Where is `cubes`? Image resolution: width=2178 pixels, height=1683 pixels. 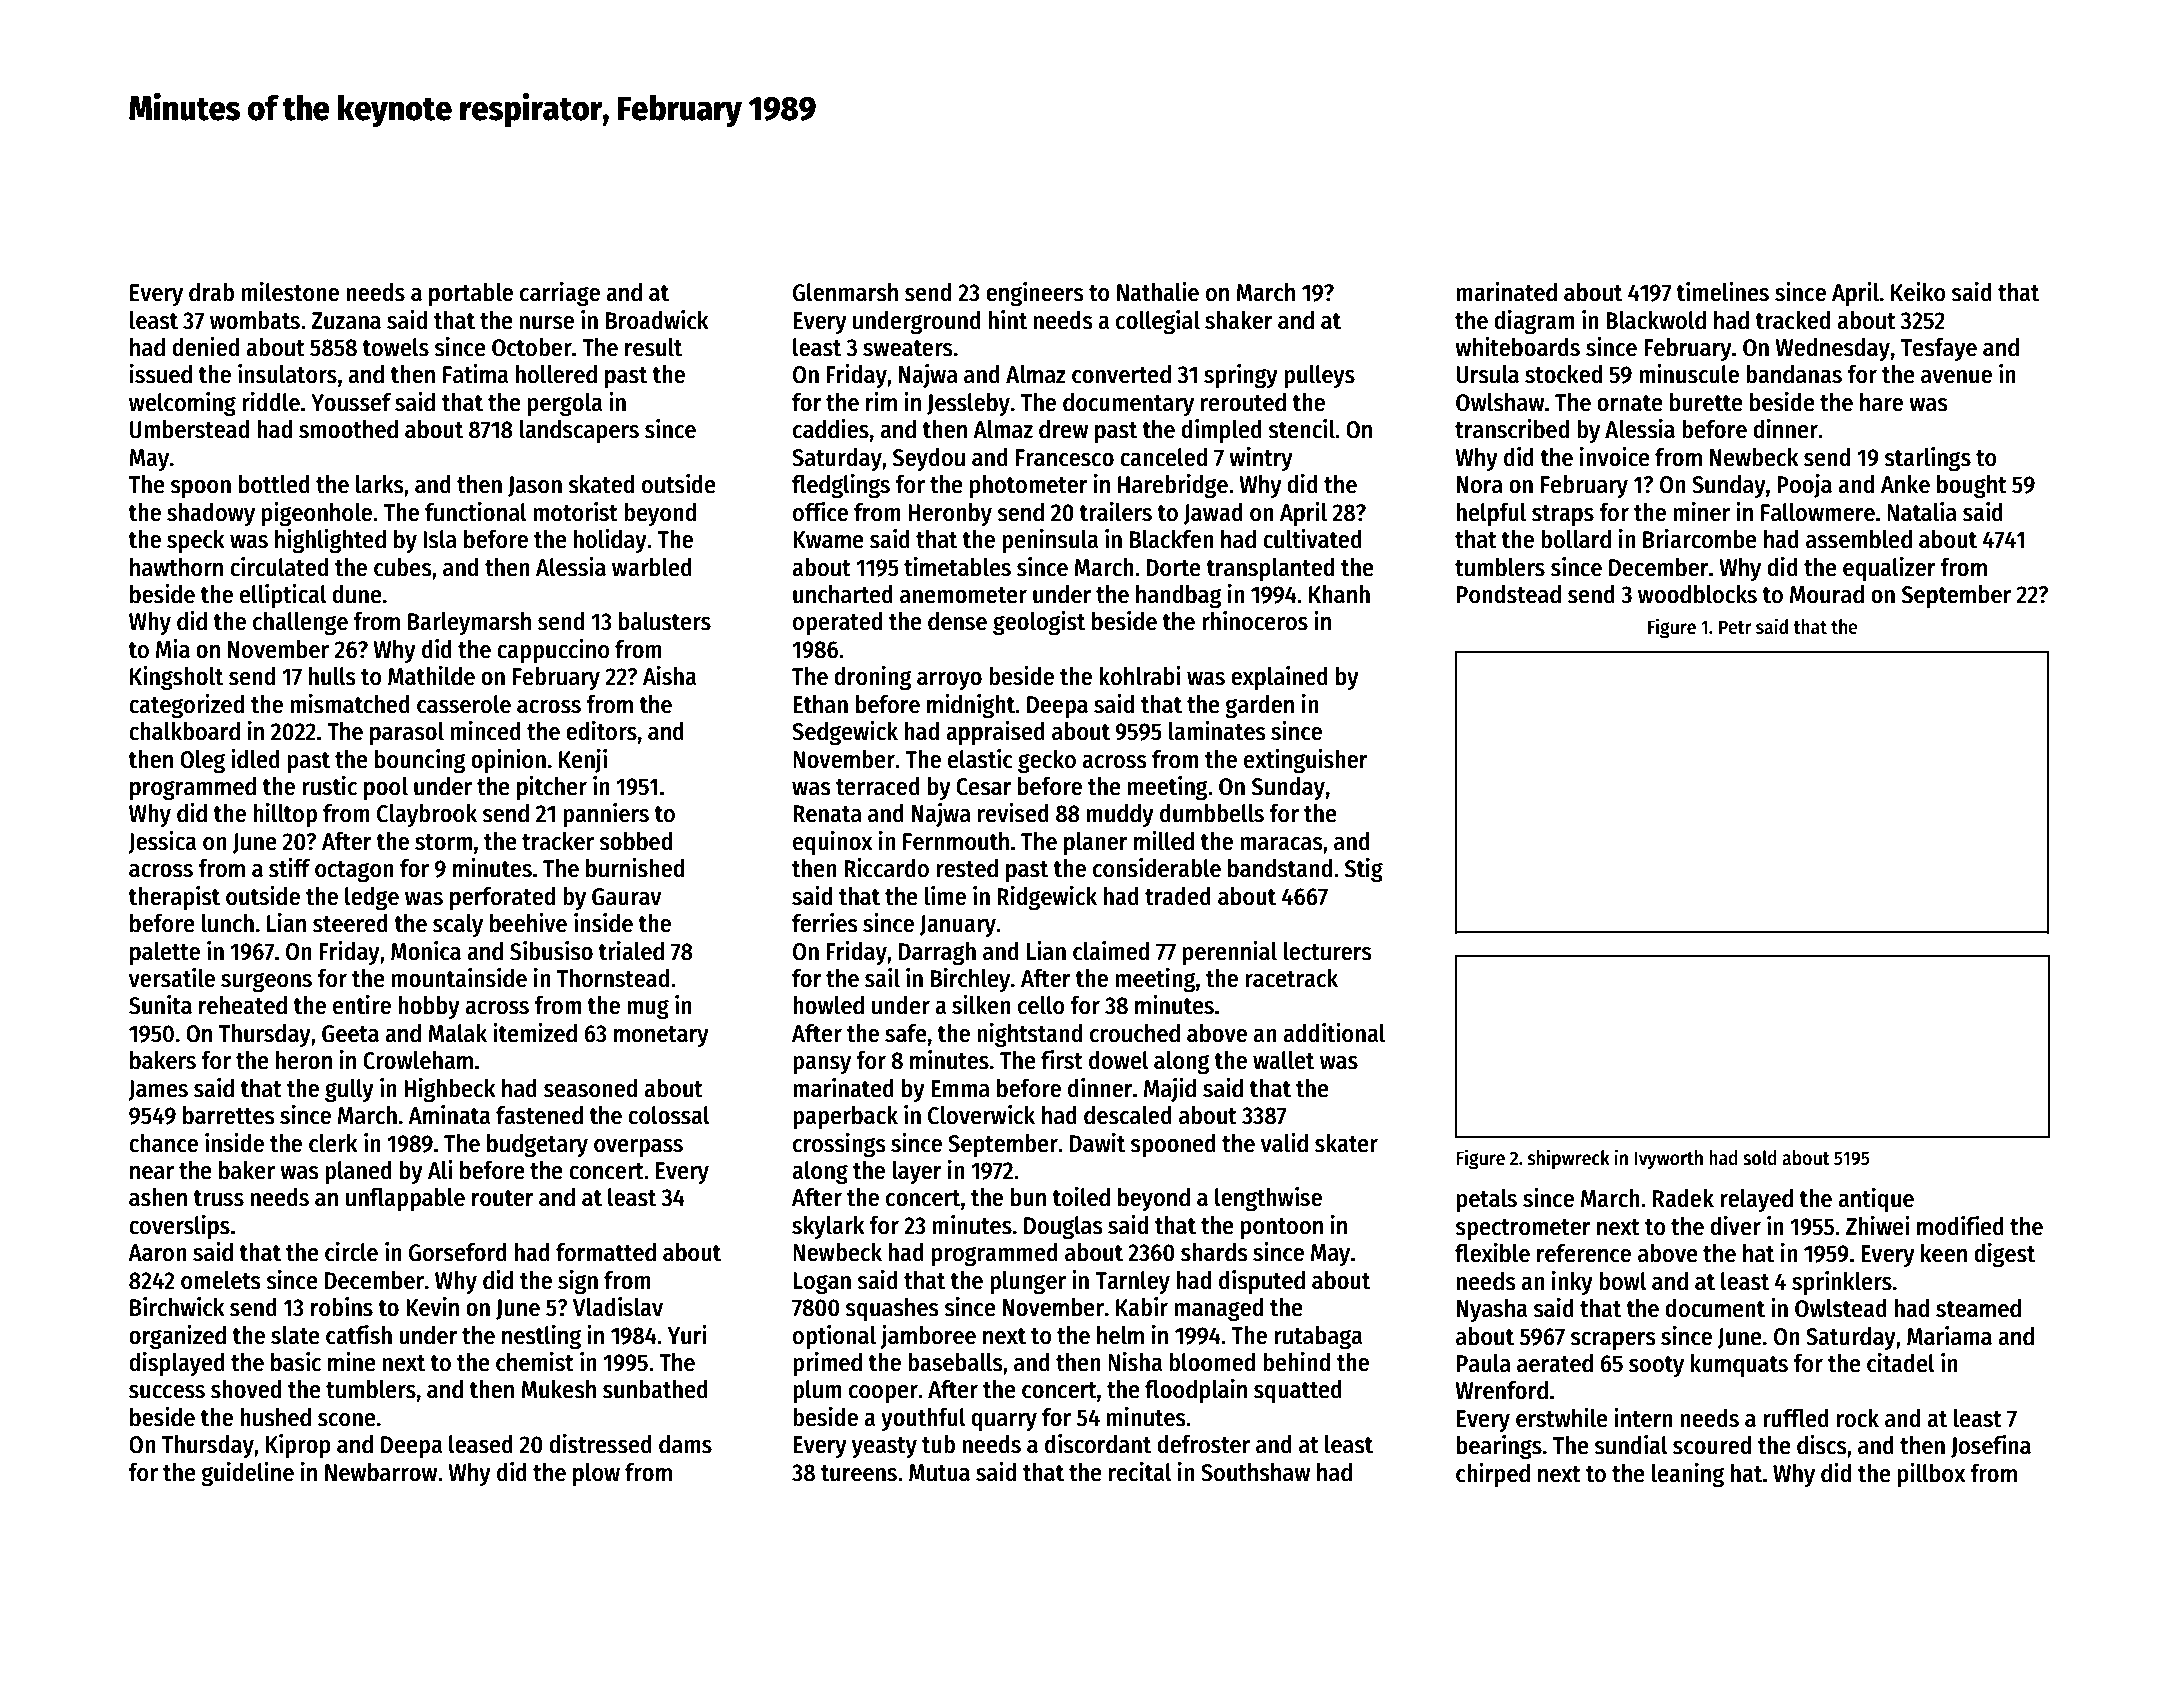
cubes is located at coordinates (403, 567).
